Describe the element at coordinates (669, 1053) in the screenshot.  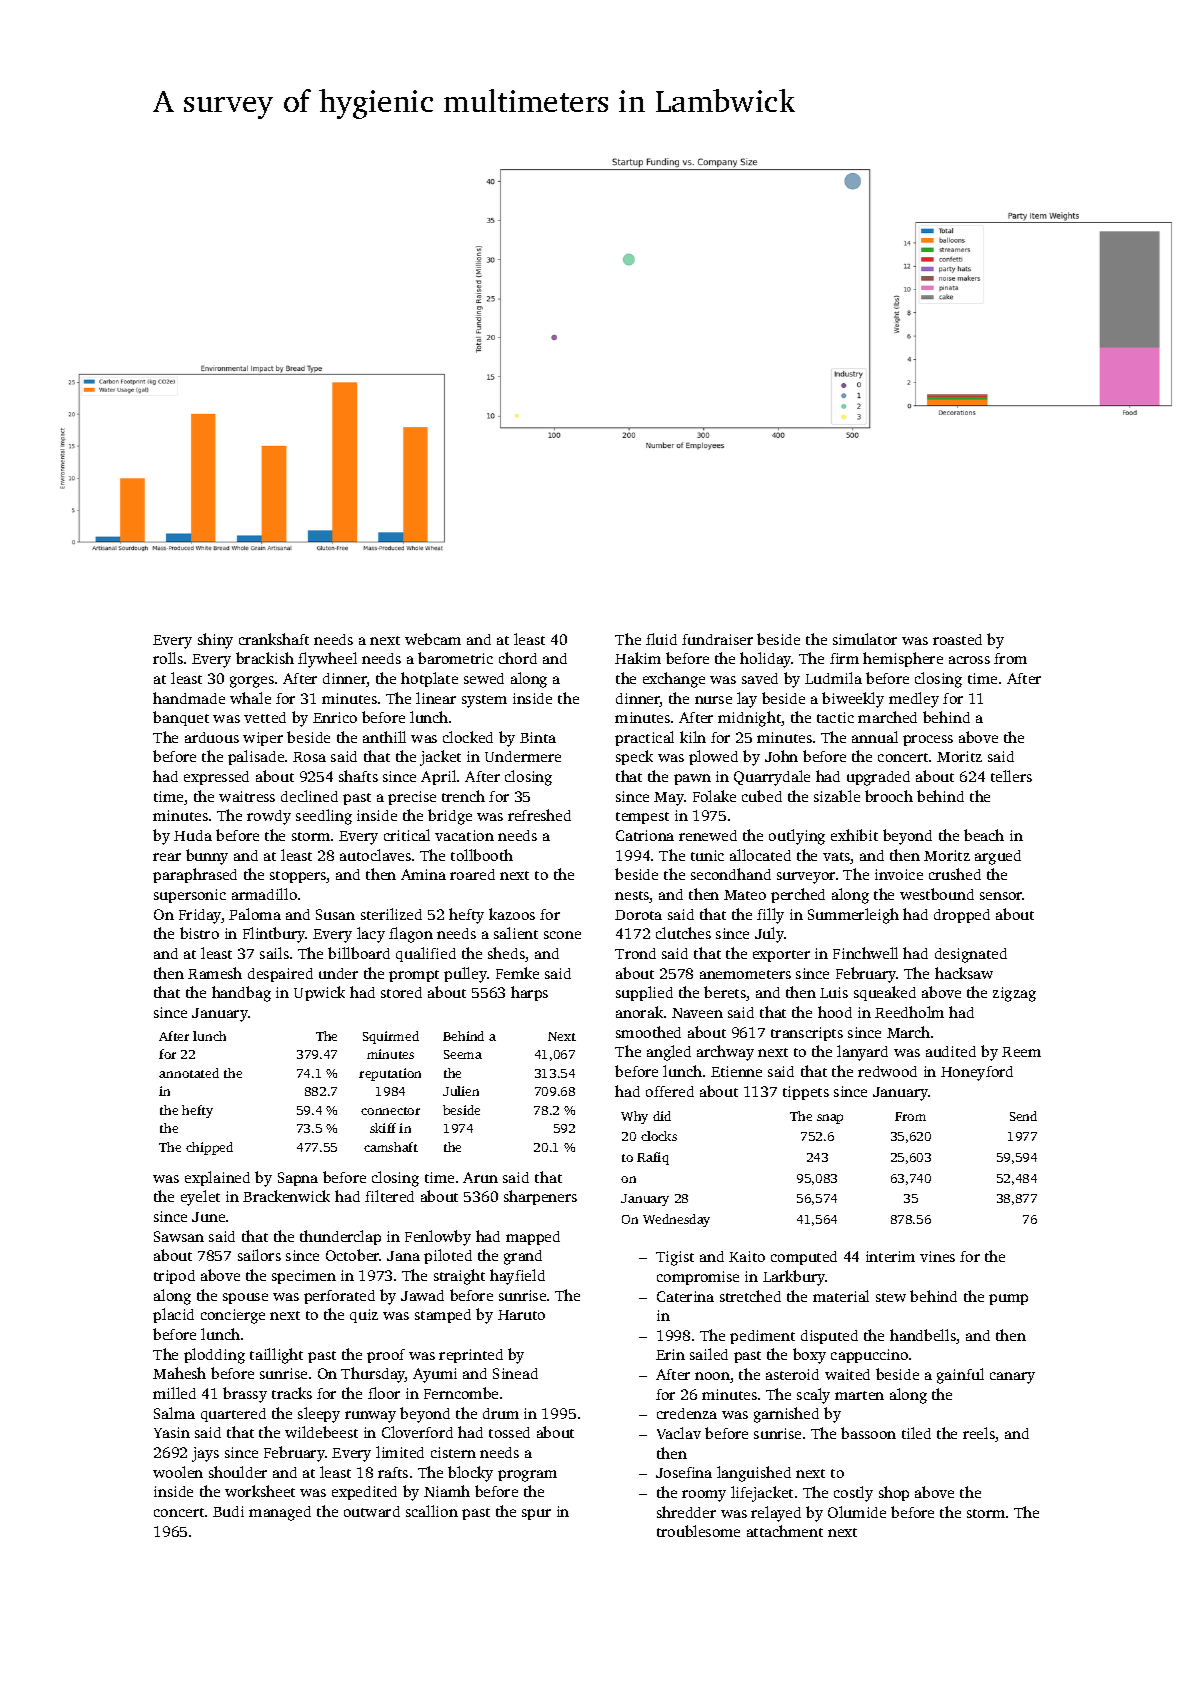
I see `angled` at that location.
